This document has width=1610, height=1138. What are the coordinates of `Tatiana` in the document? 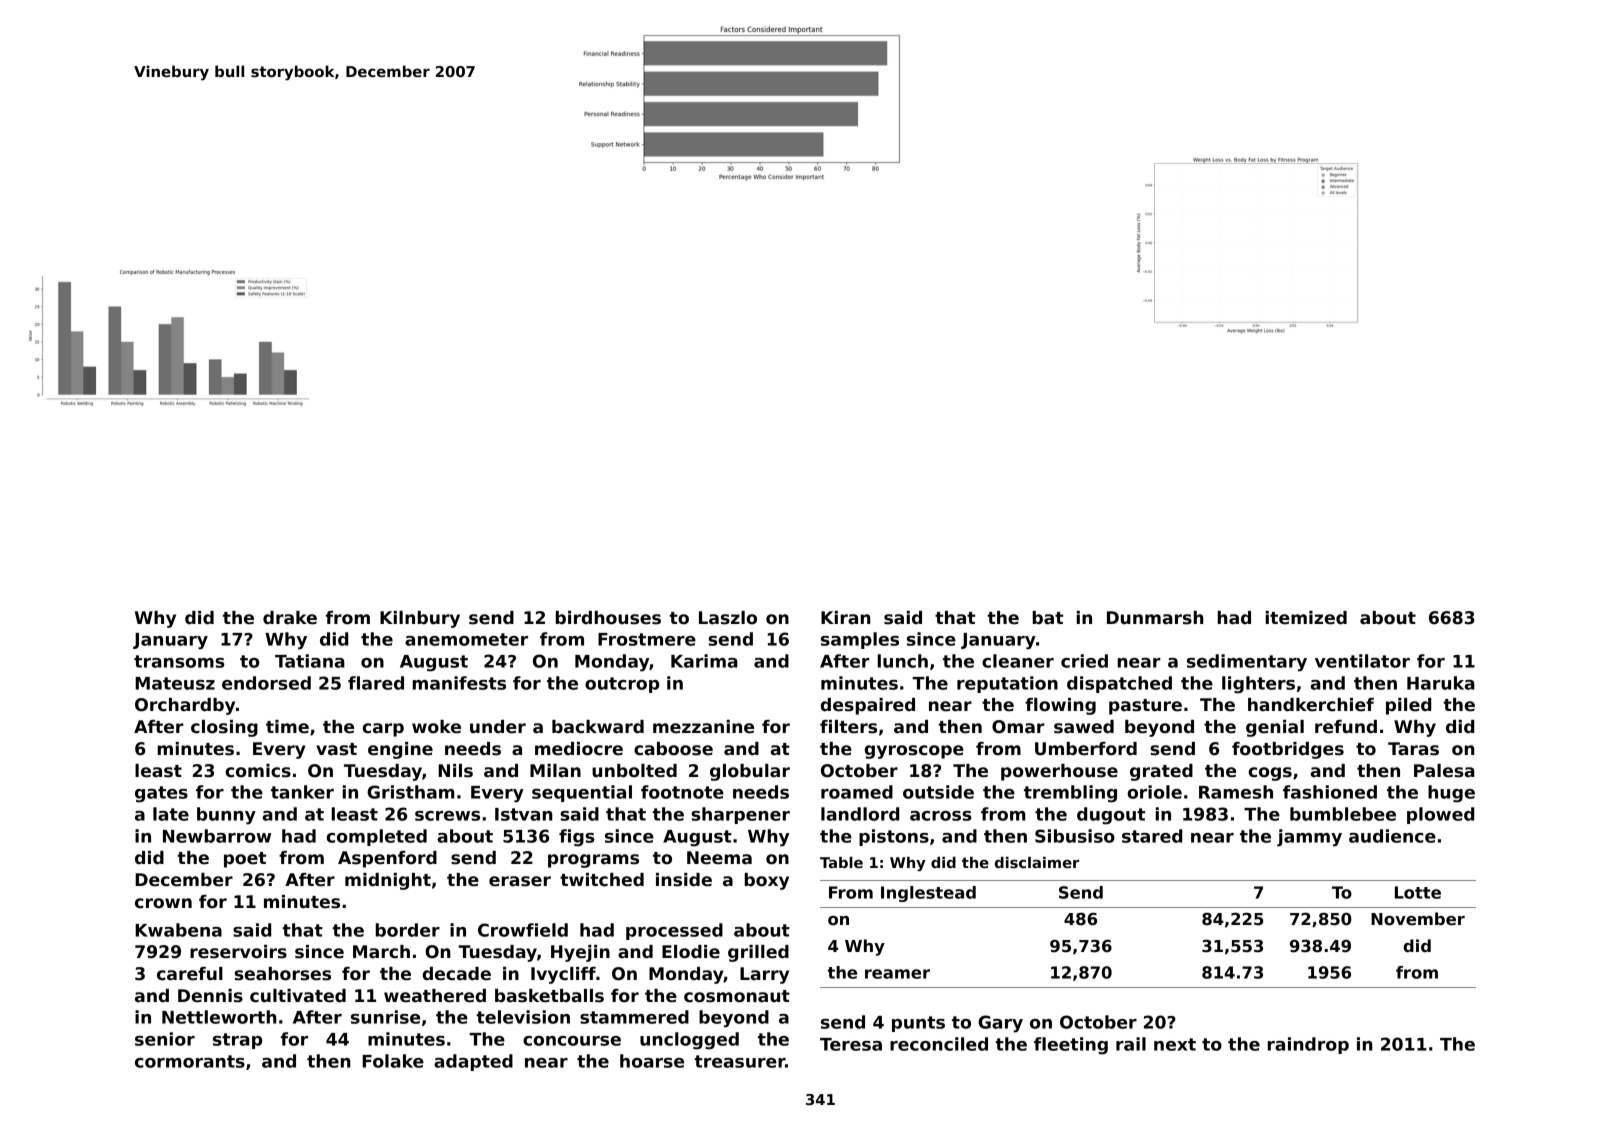 It's located at (310, 661).
